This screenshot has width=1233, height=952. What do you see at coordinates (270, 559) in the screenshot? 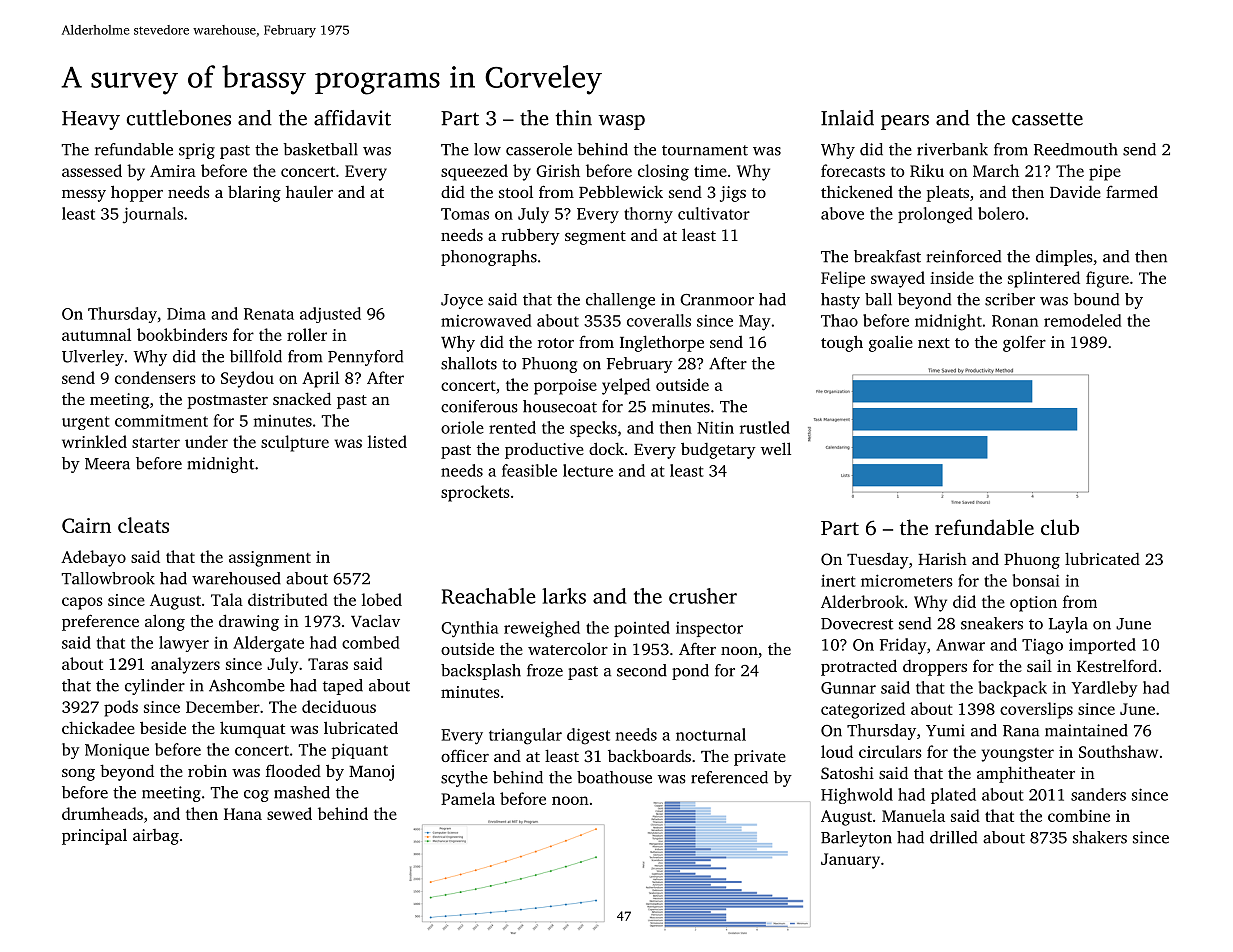
I see `assignment` at bounding box center [270, 559].
